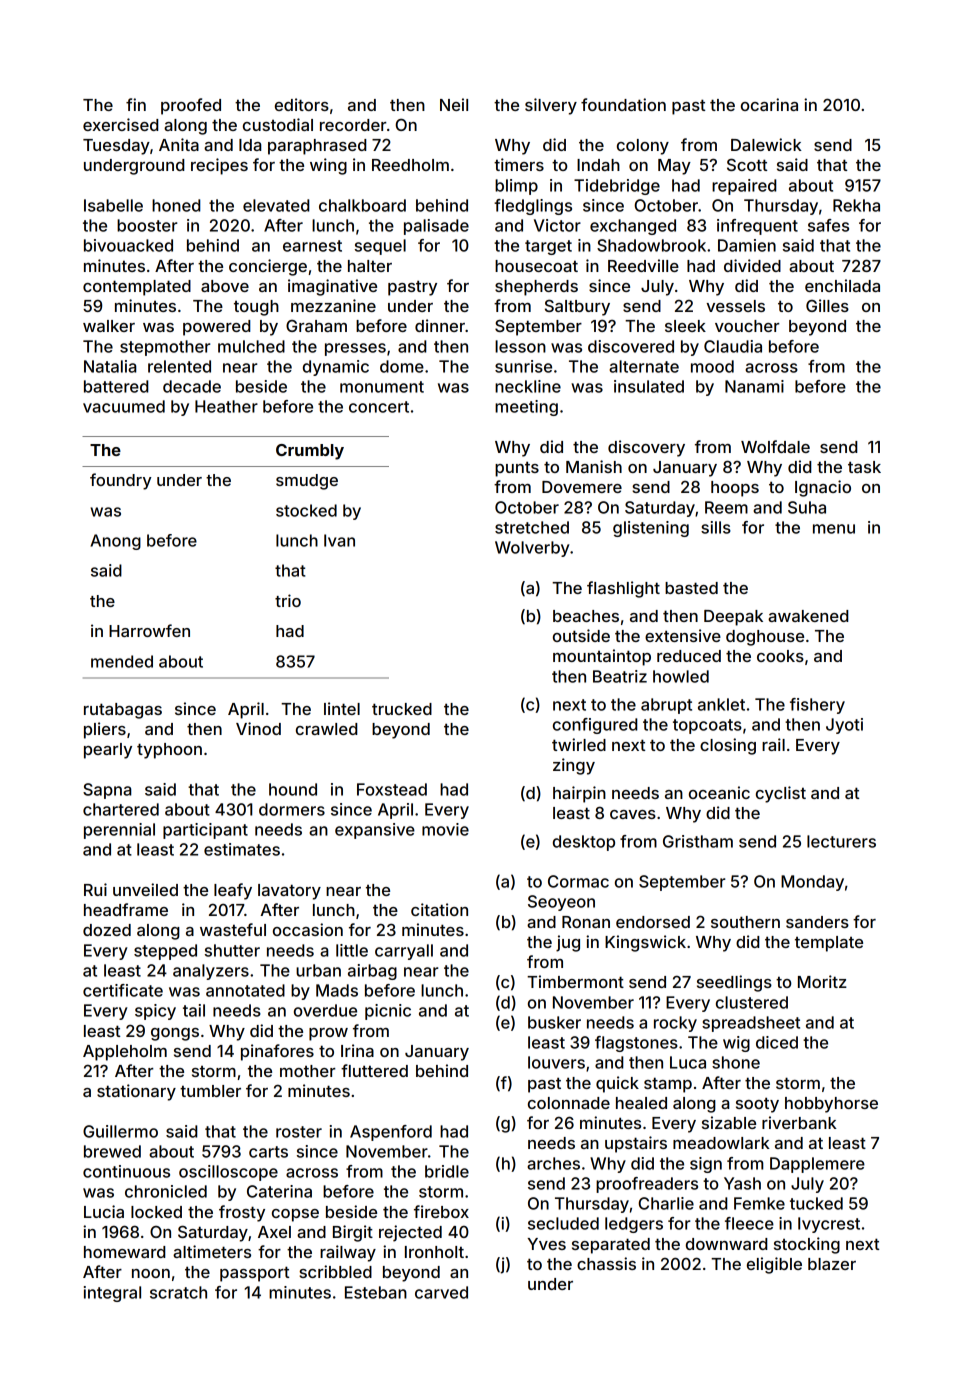  I want to click on editors, so click(302, 104).
